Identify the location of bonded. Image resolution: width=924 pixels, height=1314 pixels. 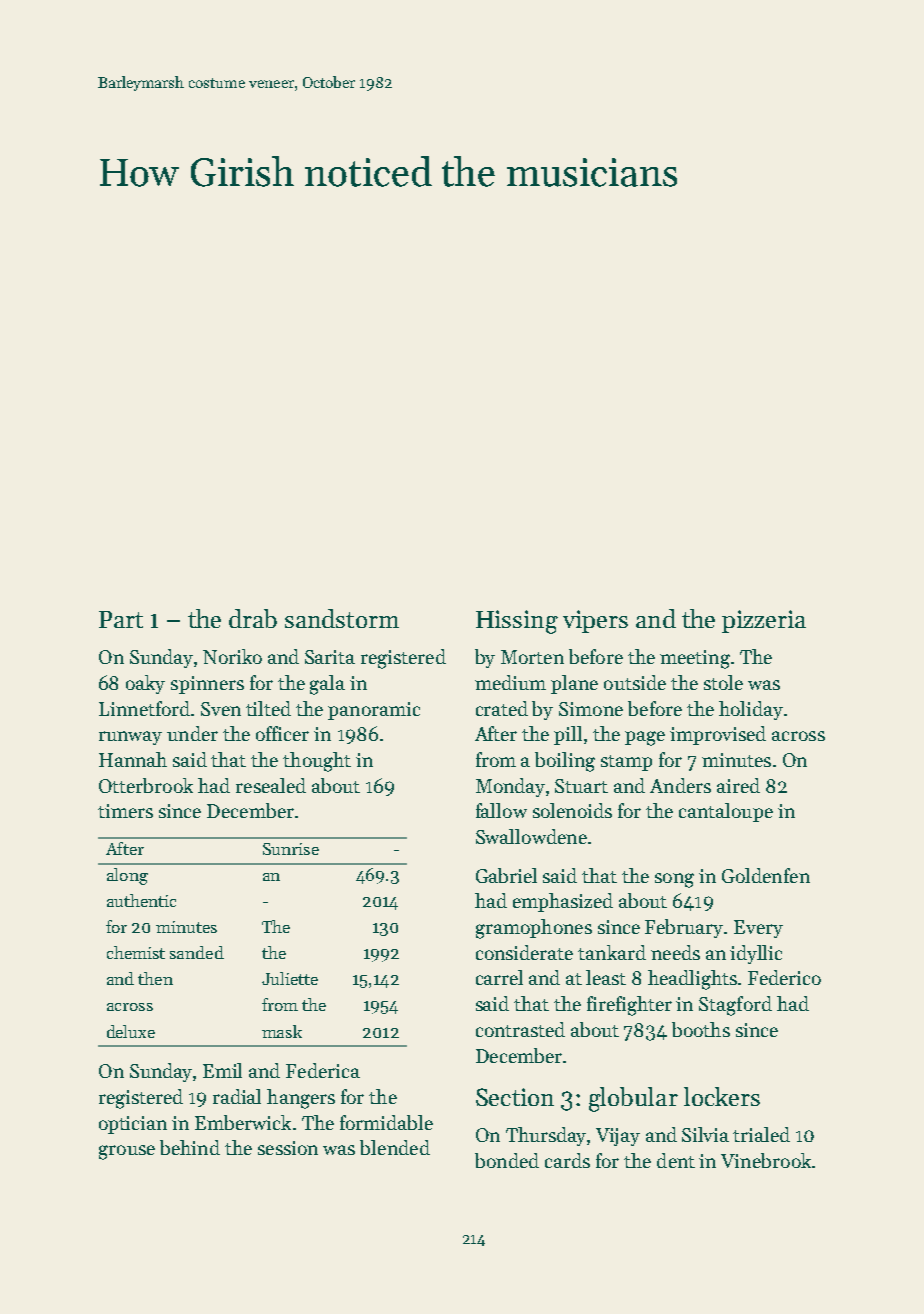
(507, 1160).
